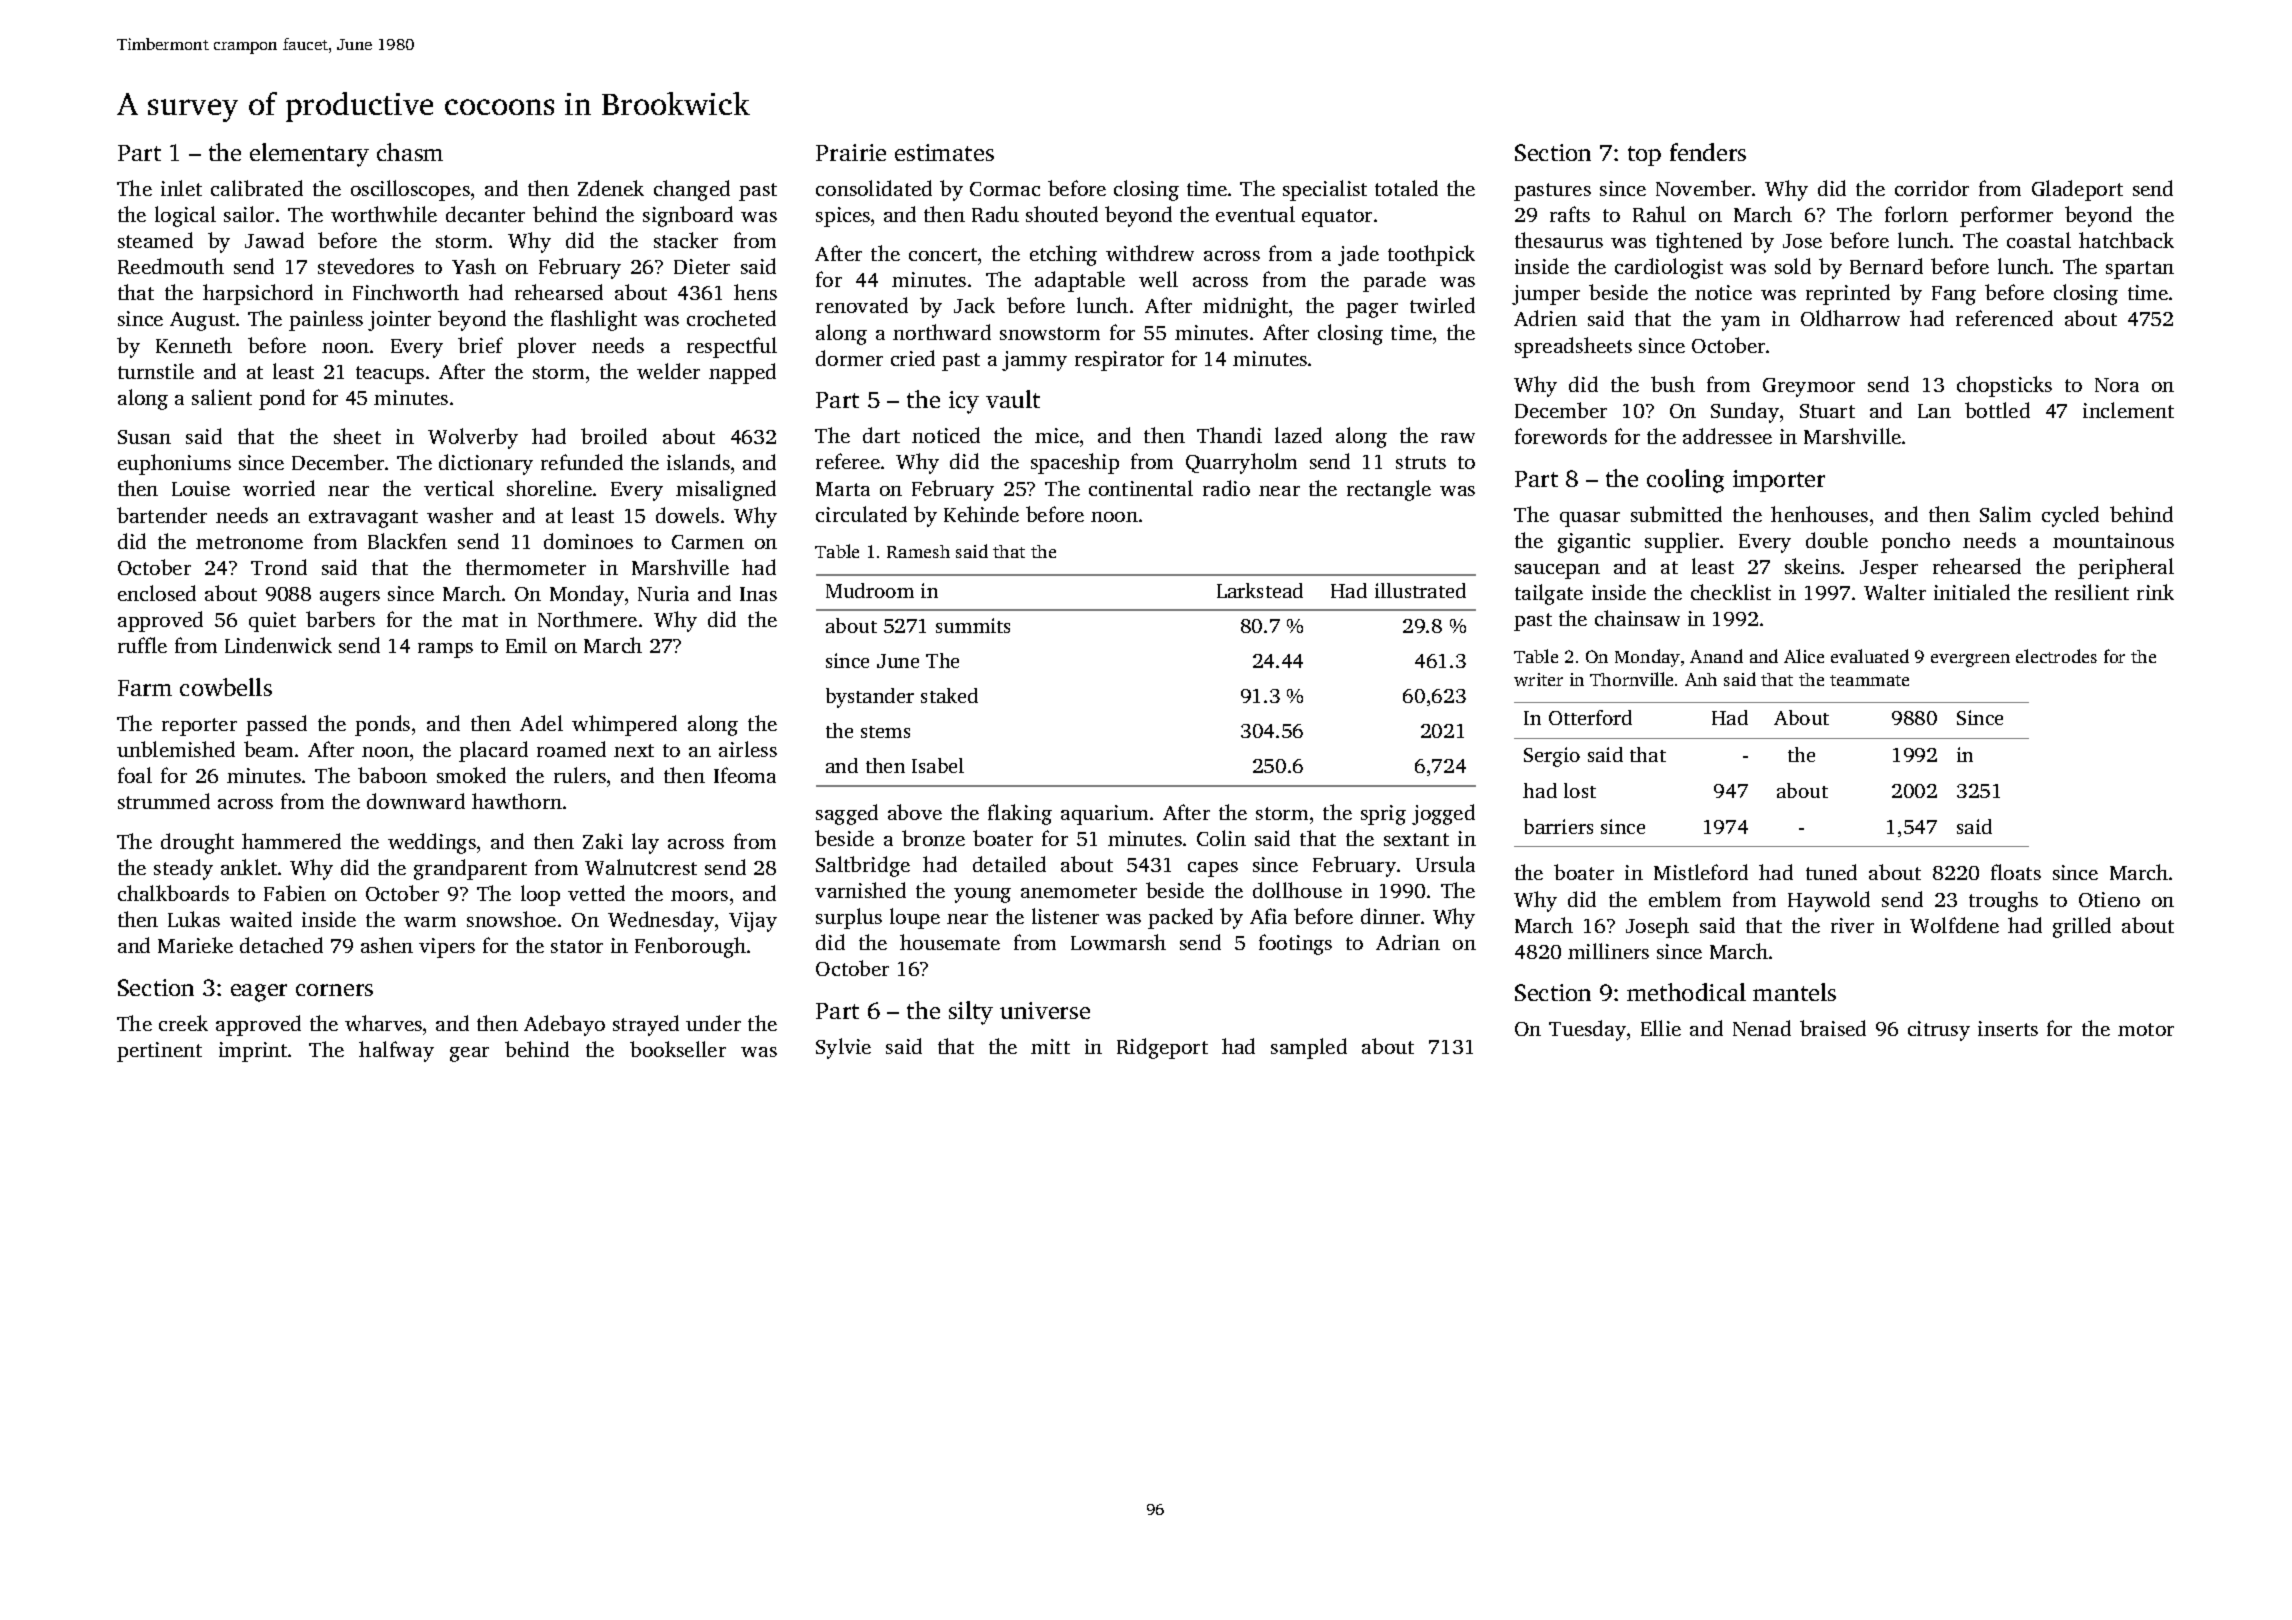  What do you see at coordinates (918, 551) in the screenshot?
I see `Ramesh` at bounding box center [918, 551].
